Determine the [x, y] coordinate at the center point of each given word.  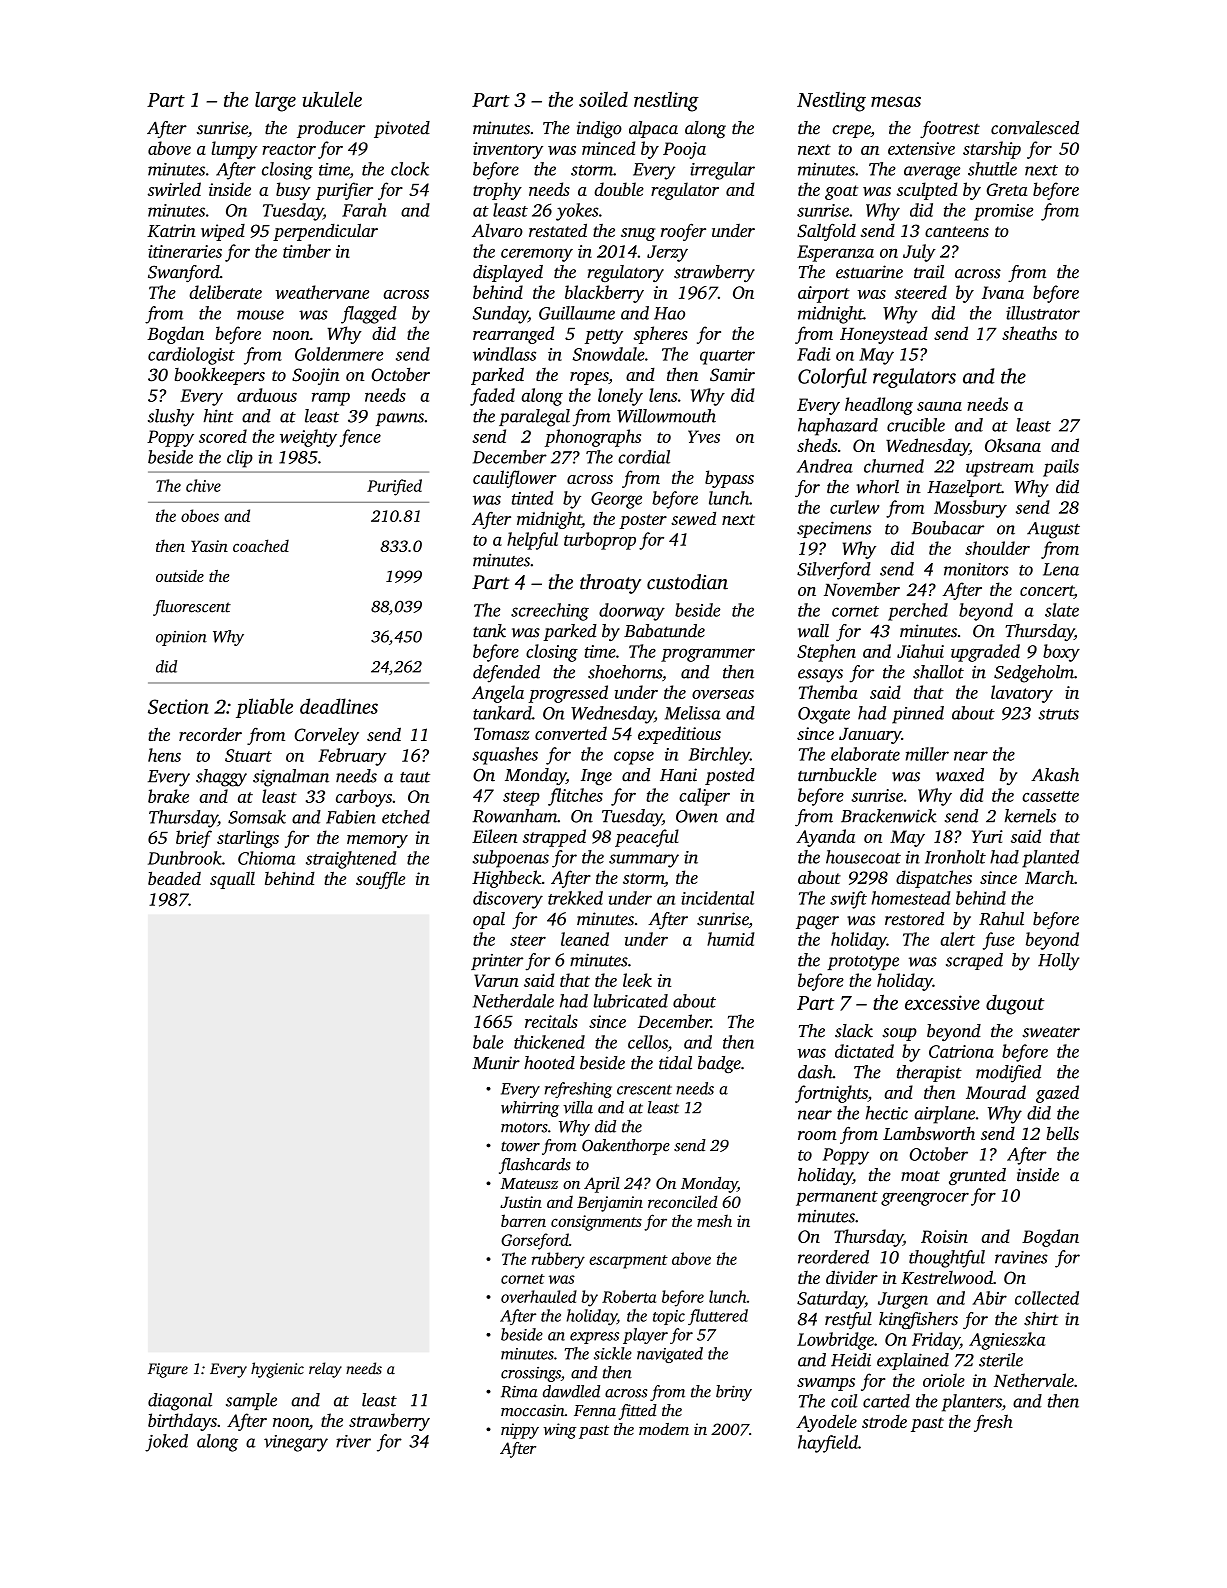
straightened [351, 860]
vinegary [296, 1443]
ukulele [332, 99]
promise [1003, 212]
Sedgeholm [1034, 674]
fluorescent [192, 608]
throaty [610, 584]
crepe [851, 131]
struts [1059, 714]
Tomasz [502, 734]
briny [734, 1393]
